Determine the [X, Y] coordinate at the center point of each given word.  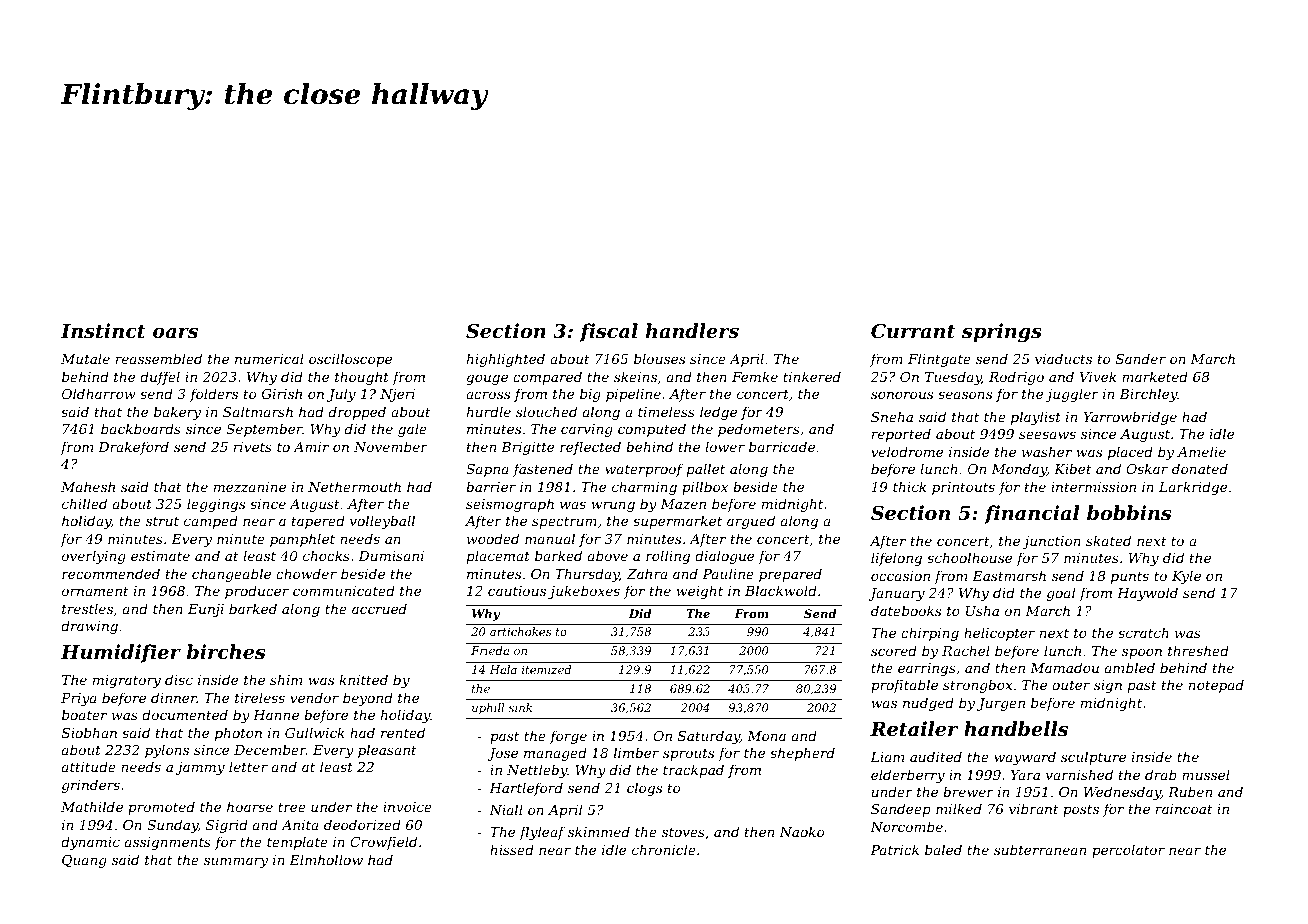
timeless [666, 411]
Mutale [85, 358]
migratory [127, 681]
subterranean [1040, 849]
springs [1002, 332]
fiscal [608, 332]
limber [636, 752]
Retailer [914, 728]
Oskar [1147, 468]
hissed [512, 849]
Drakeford [133, 448]
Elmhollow [326, 859]
